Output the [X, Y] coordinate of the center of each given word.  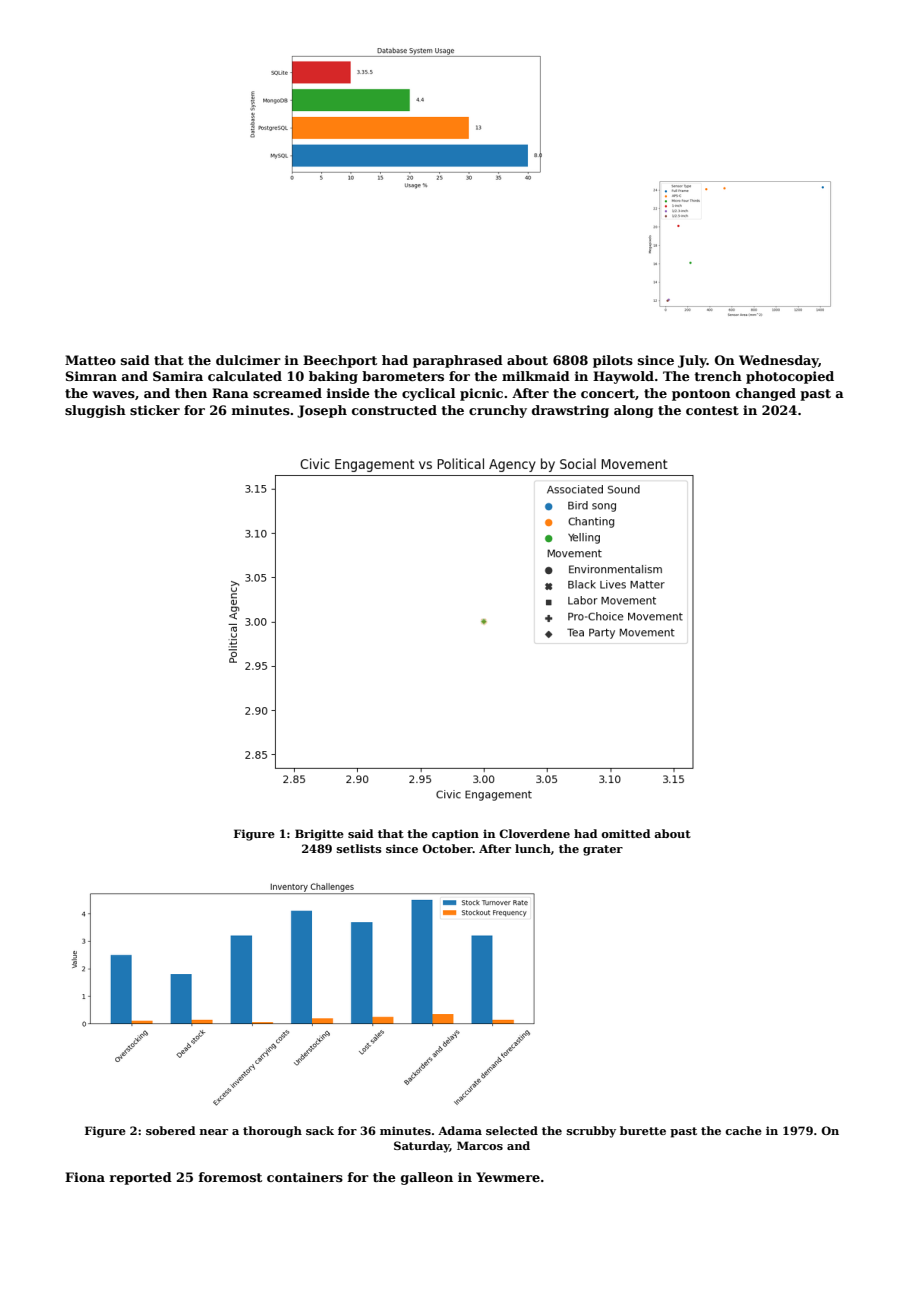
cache [743, 1130]
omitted [625, 833]
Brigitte [319, 835]
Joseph [322, 411]
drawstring [570, 411]
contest [712, 410]
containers [305, 1177]
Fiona [85, 1177]
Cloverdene [534, 833]
